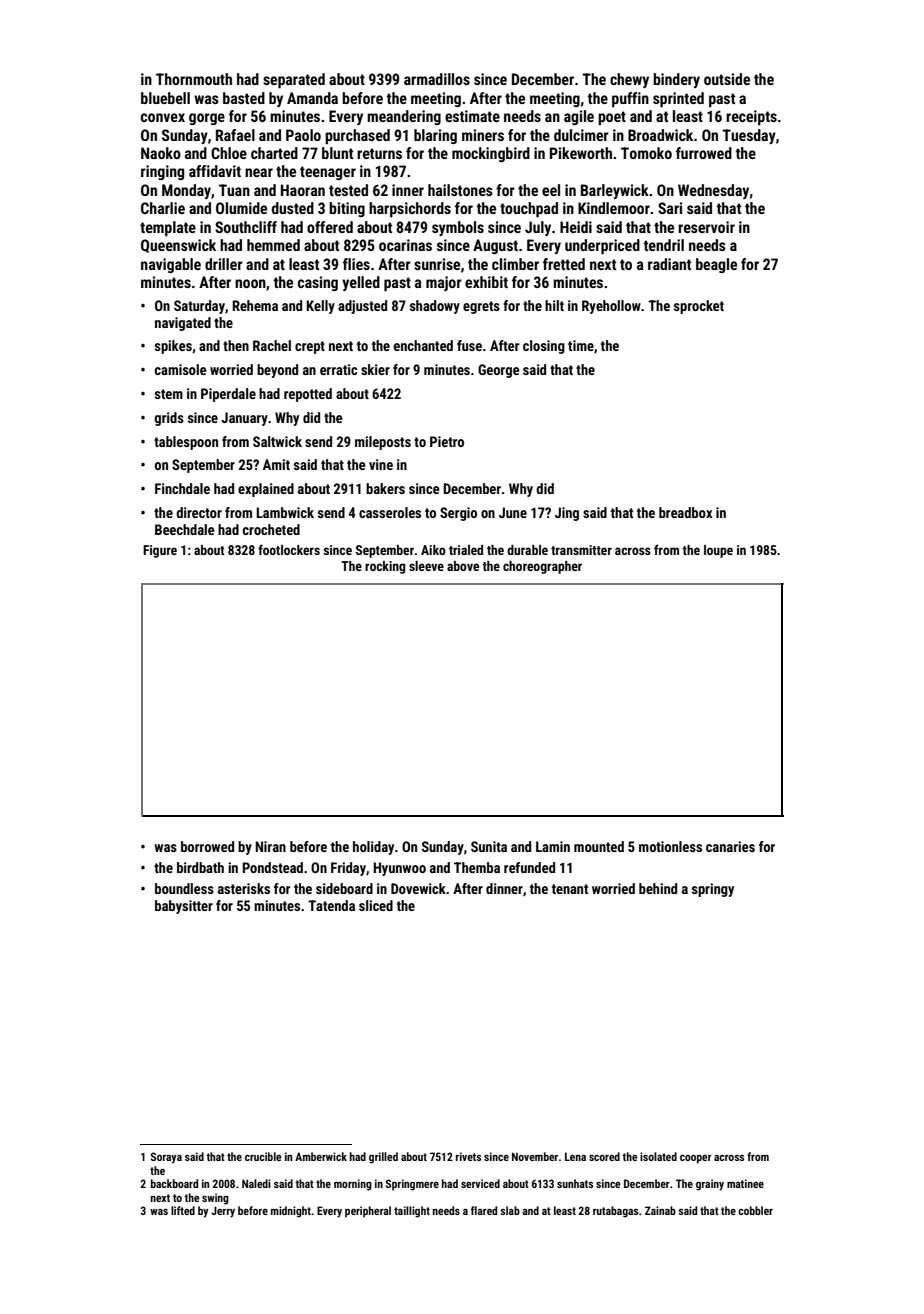 Image resolution: width=924 pixels, height=1314 pixels. Describe the element at coordinates (291, 1212) in the screenshot. I see `midnight` at that location.
